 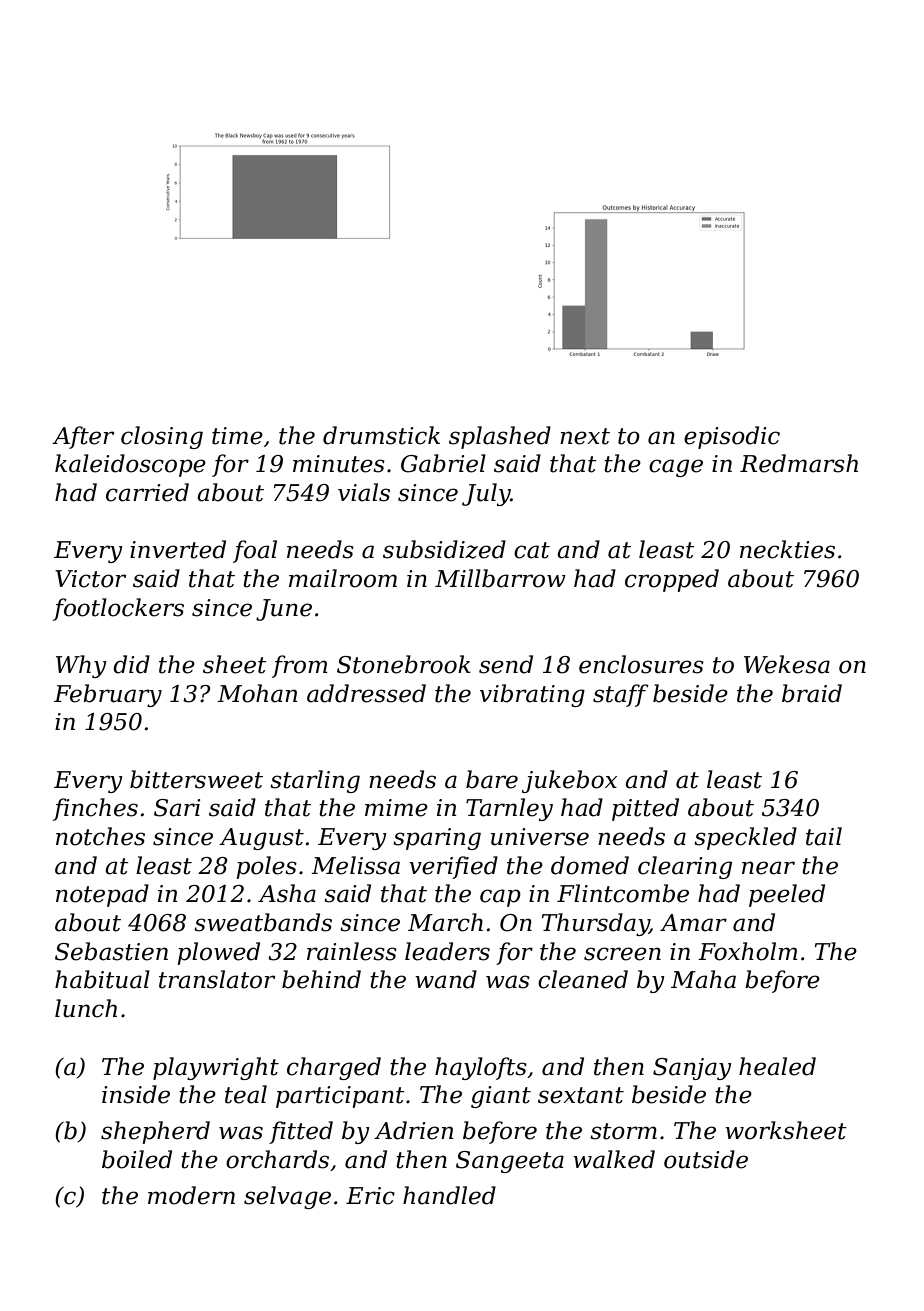 What do you see at coordinates (623, 1131) in the screenshot?
I see `storm` at bounding box center [623, 1131].
